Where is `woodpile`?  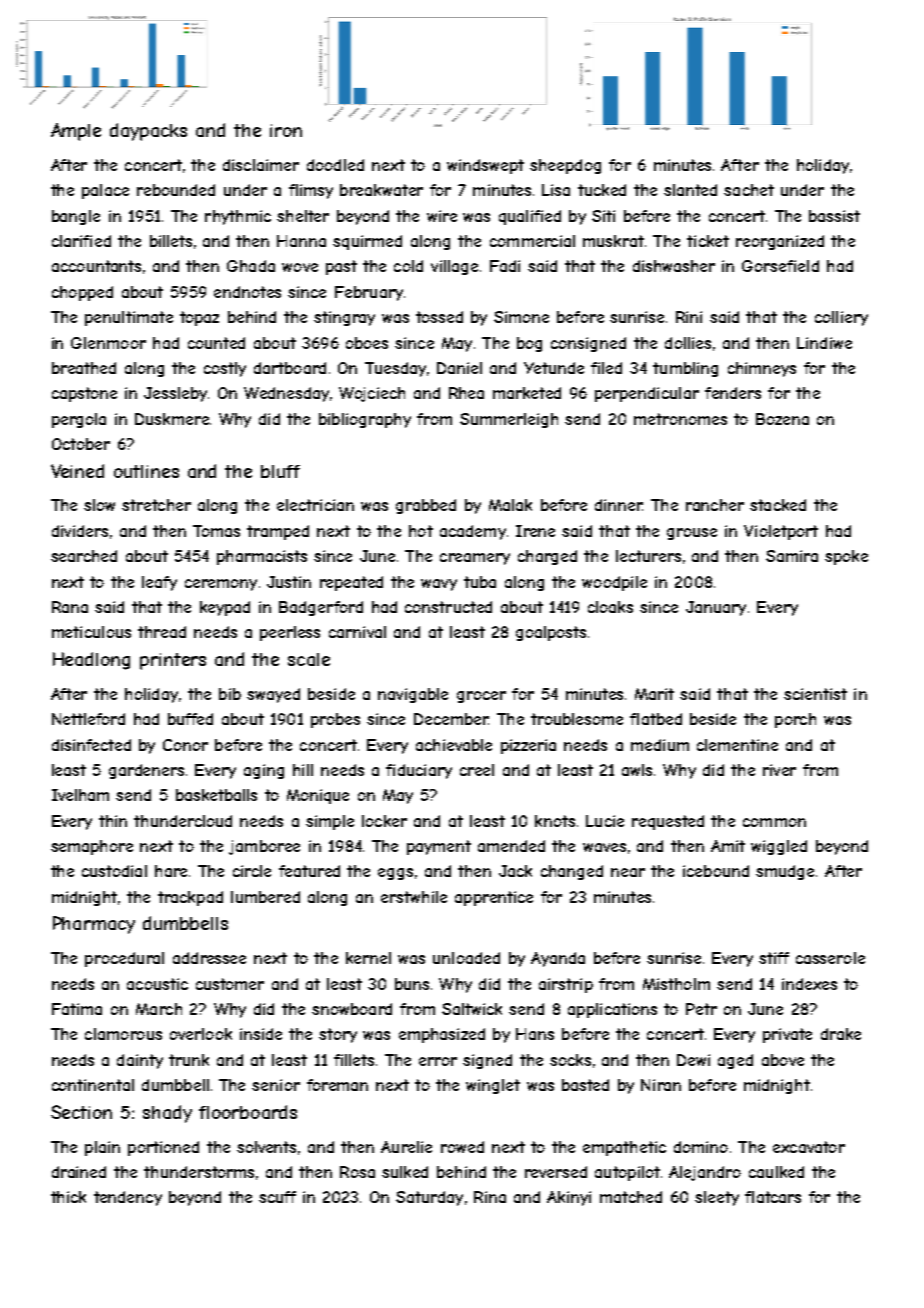
woodpile is located at coordinates (614, 583).
